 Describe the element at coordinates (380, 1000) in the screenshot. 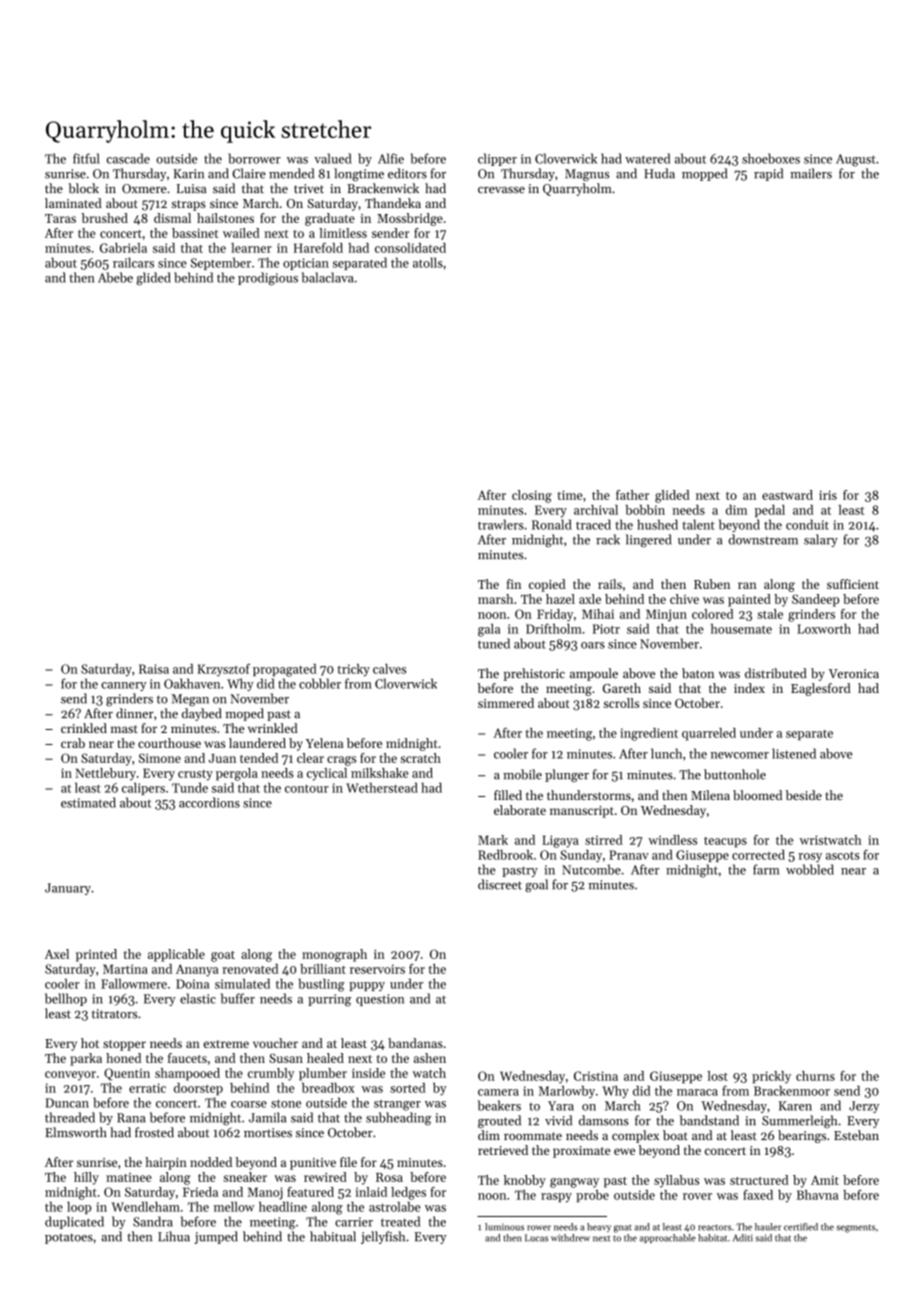

I see `question` at that location.
